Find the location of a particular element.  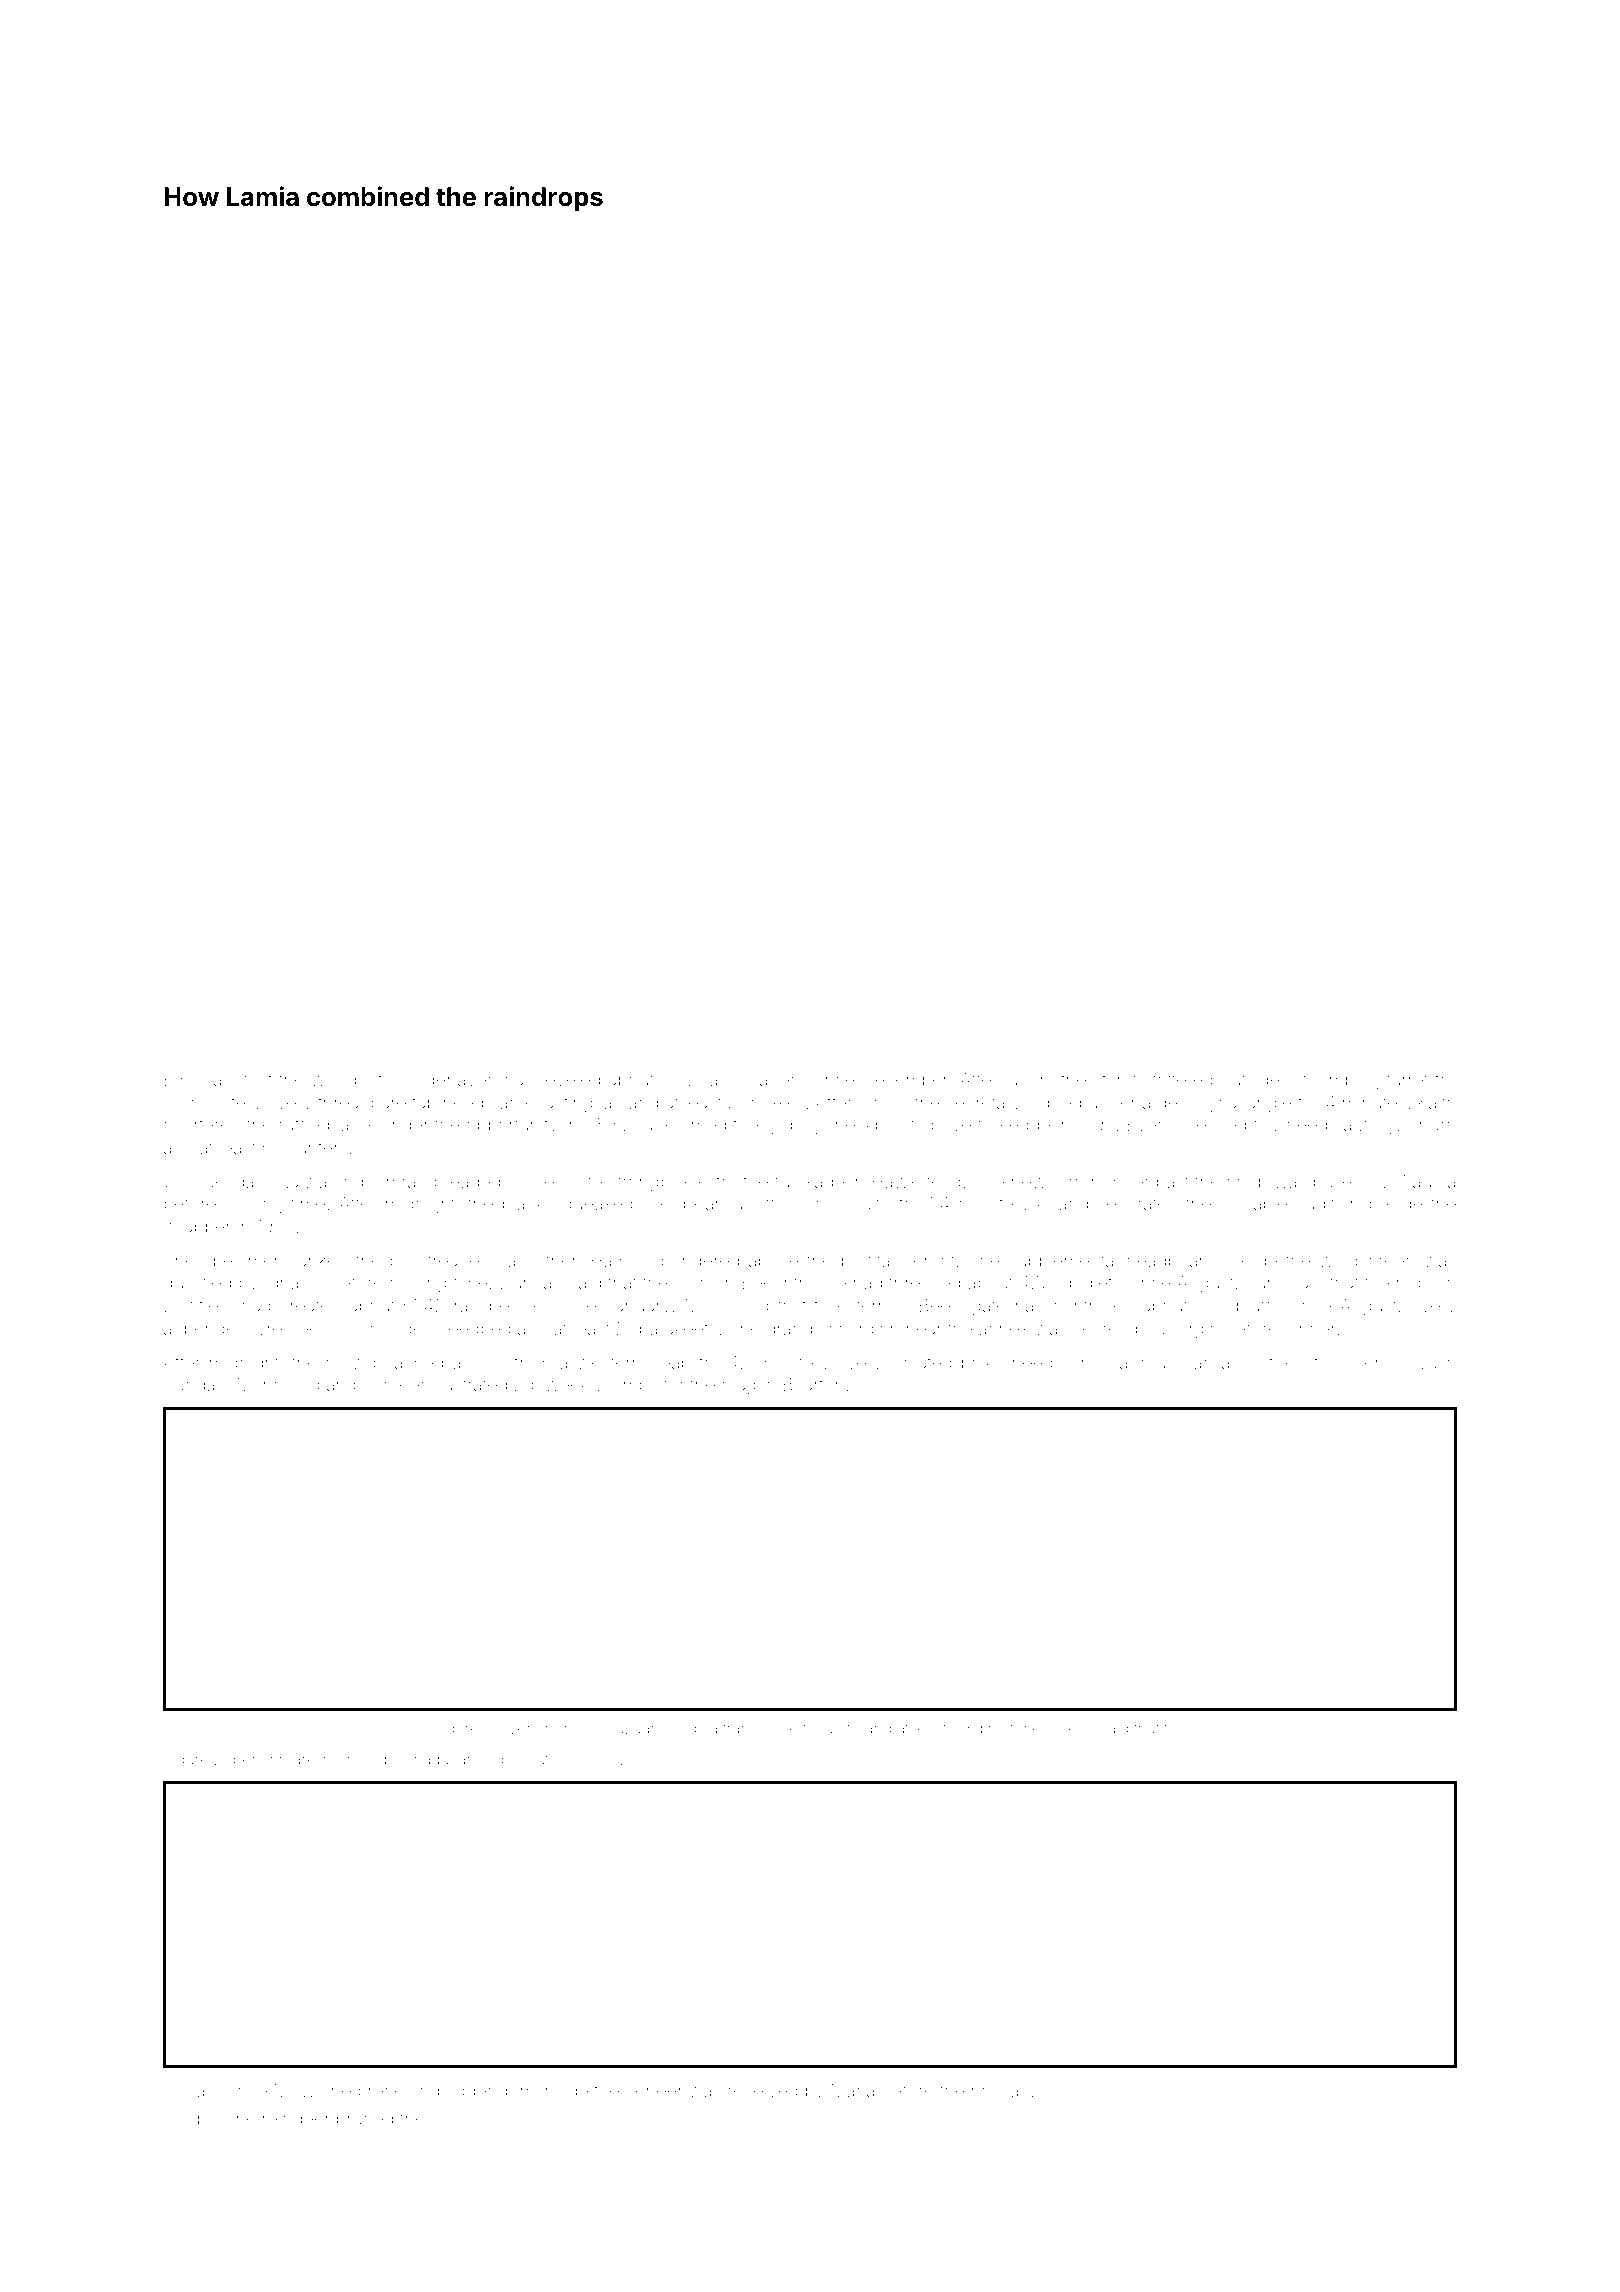

benchmark is located at coordinates (274, 1759).
